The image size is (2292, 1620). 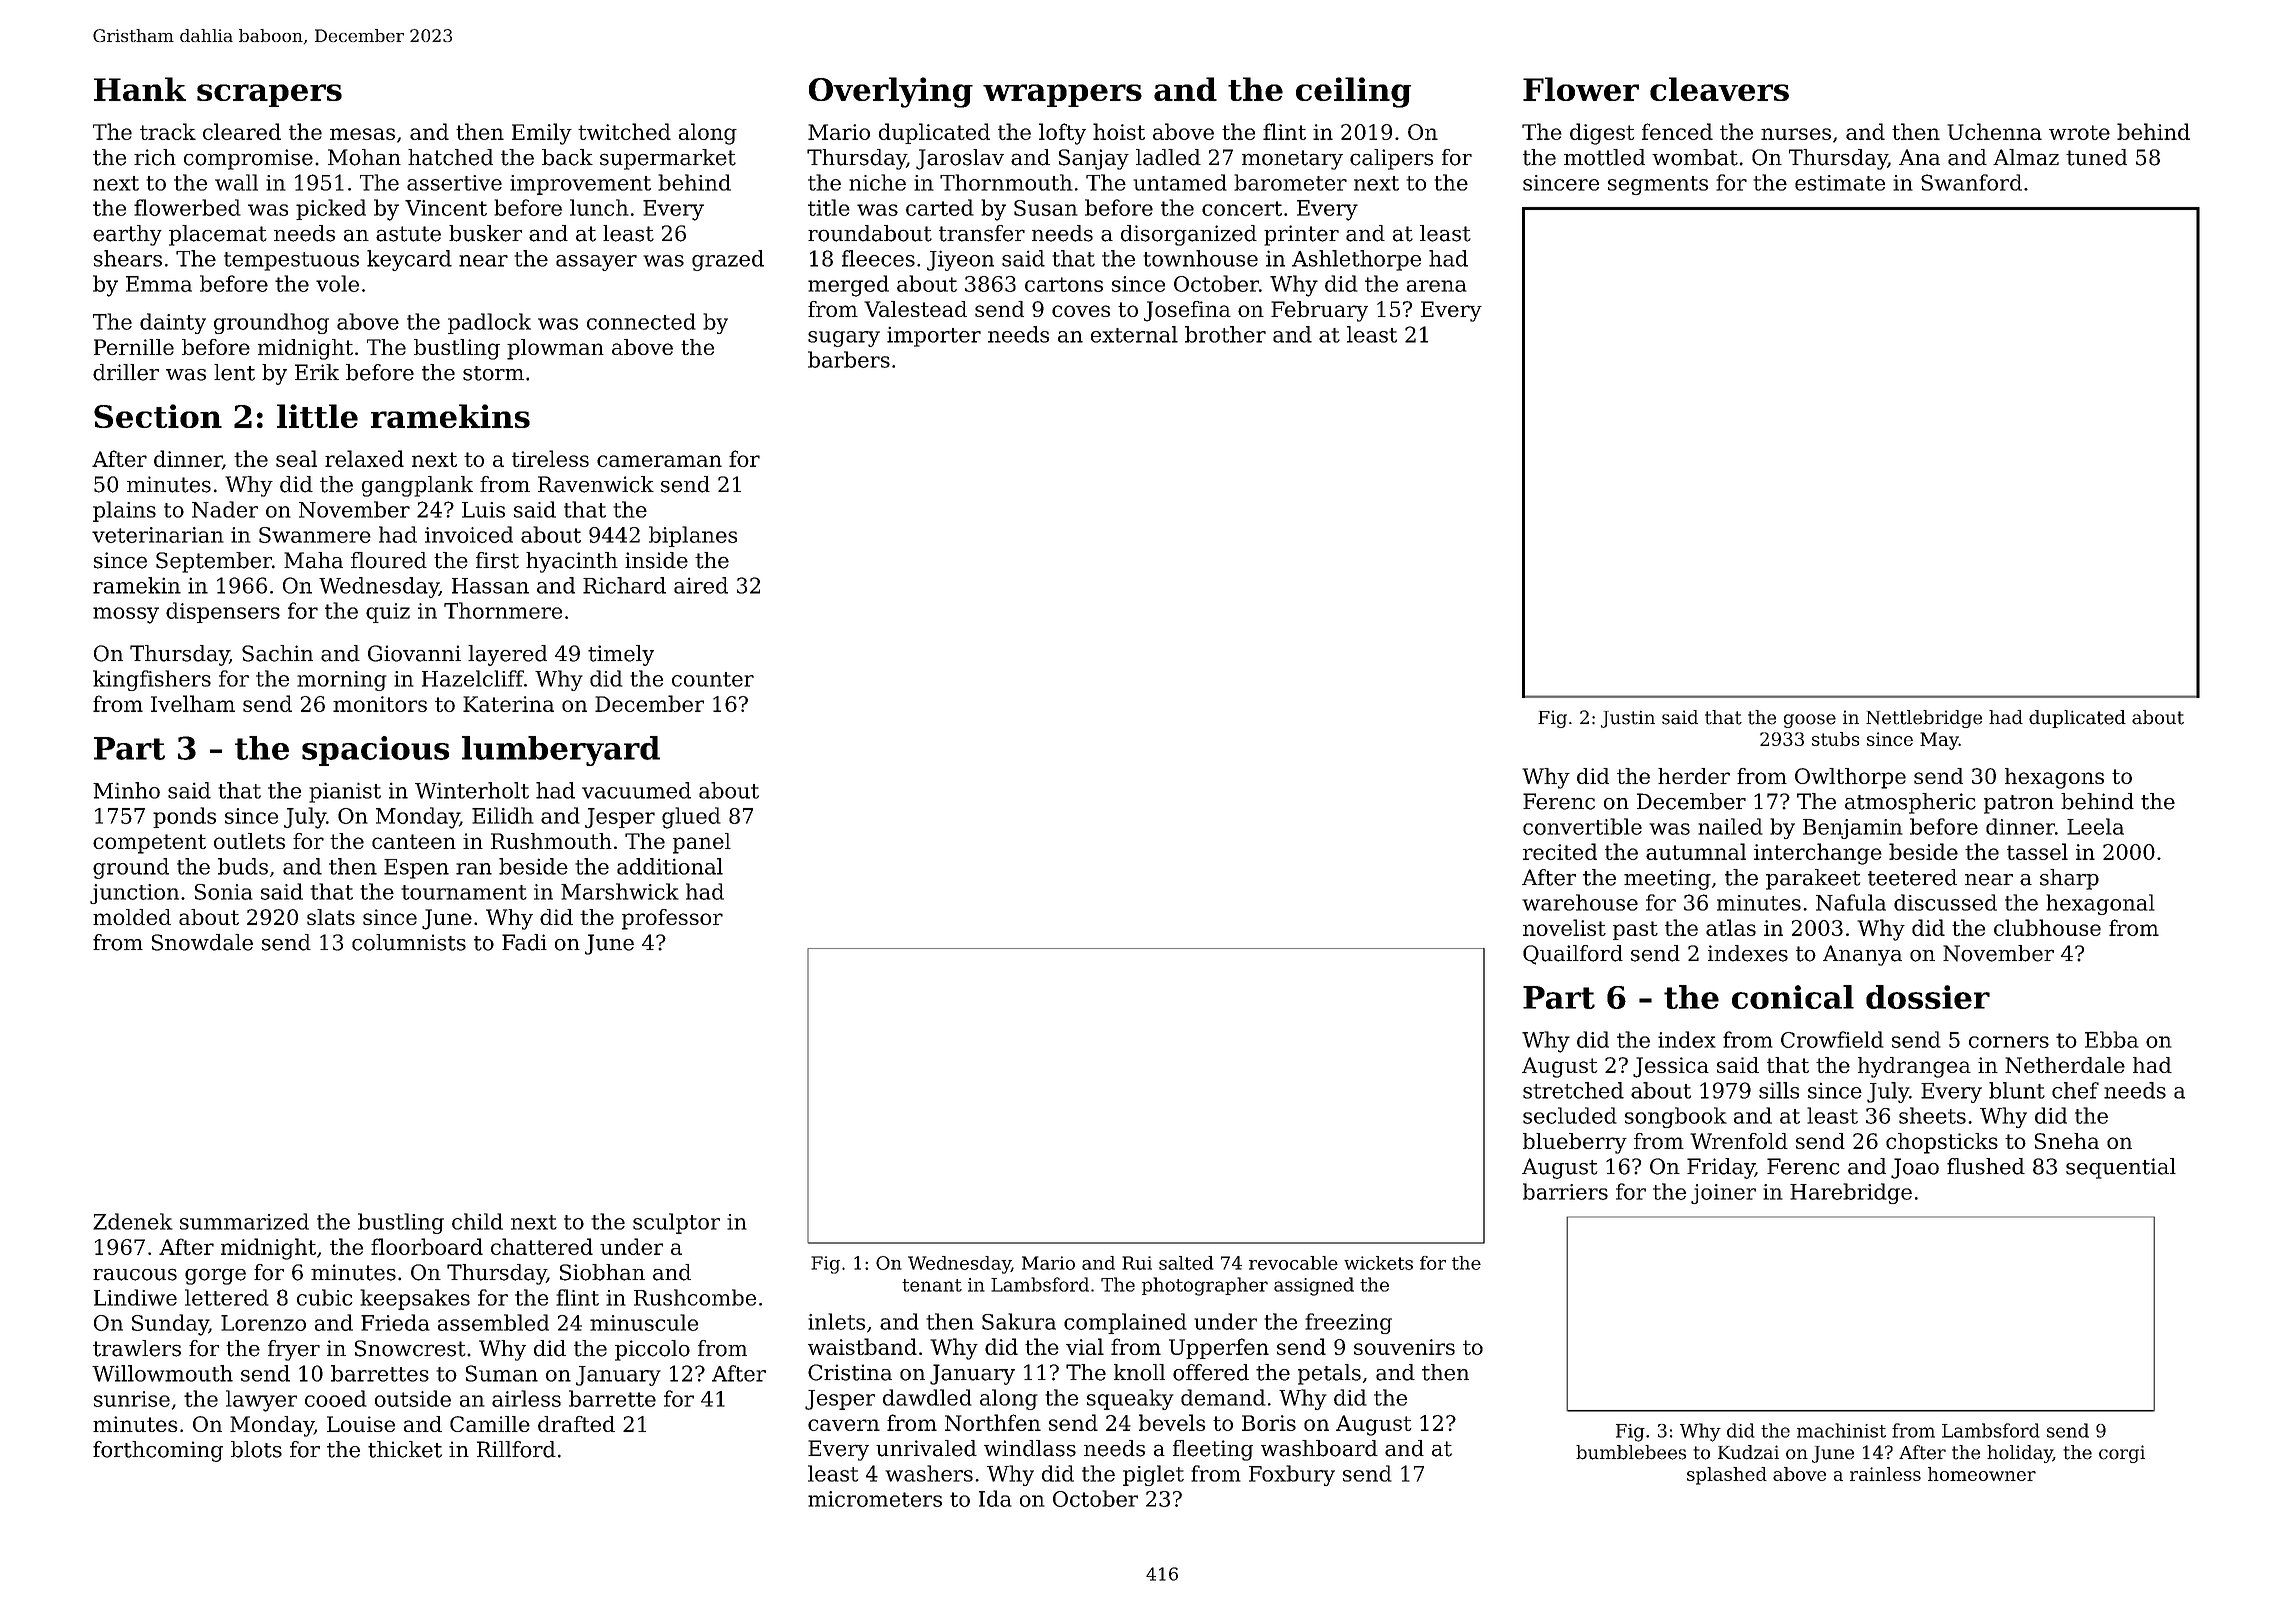 I want to click on scrapers, so click(x=269, y=95).
